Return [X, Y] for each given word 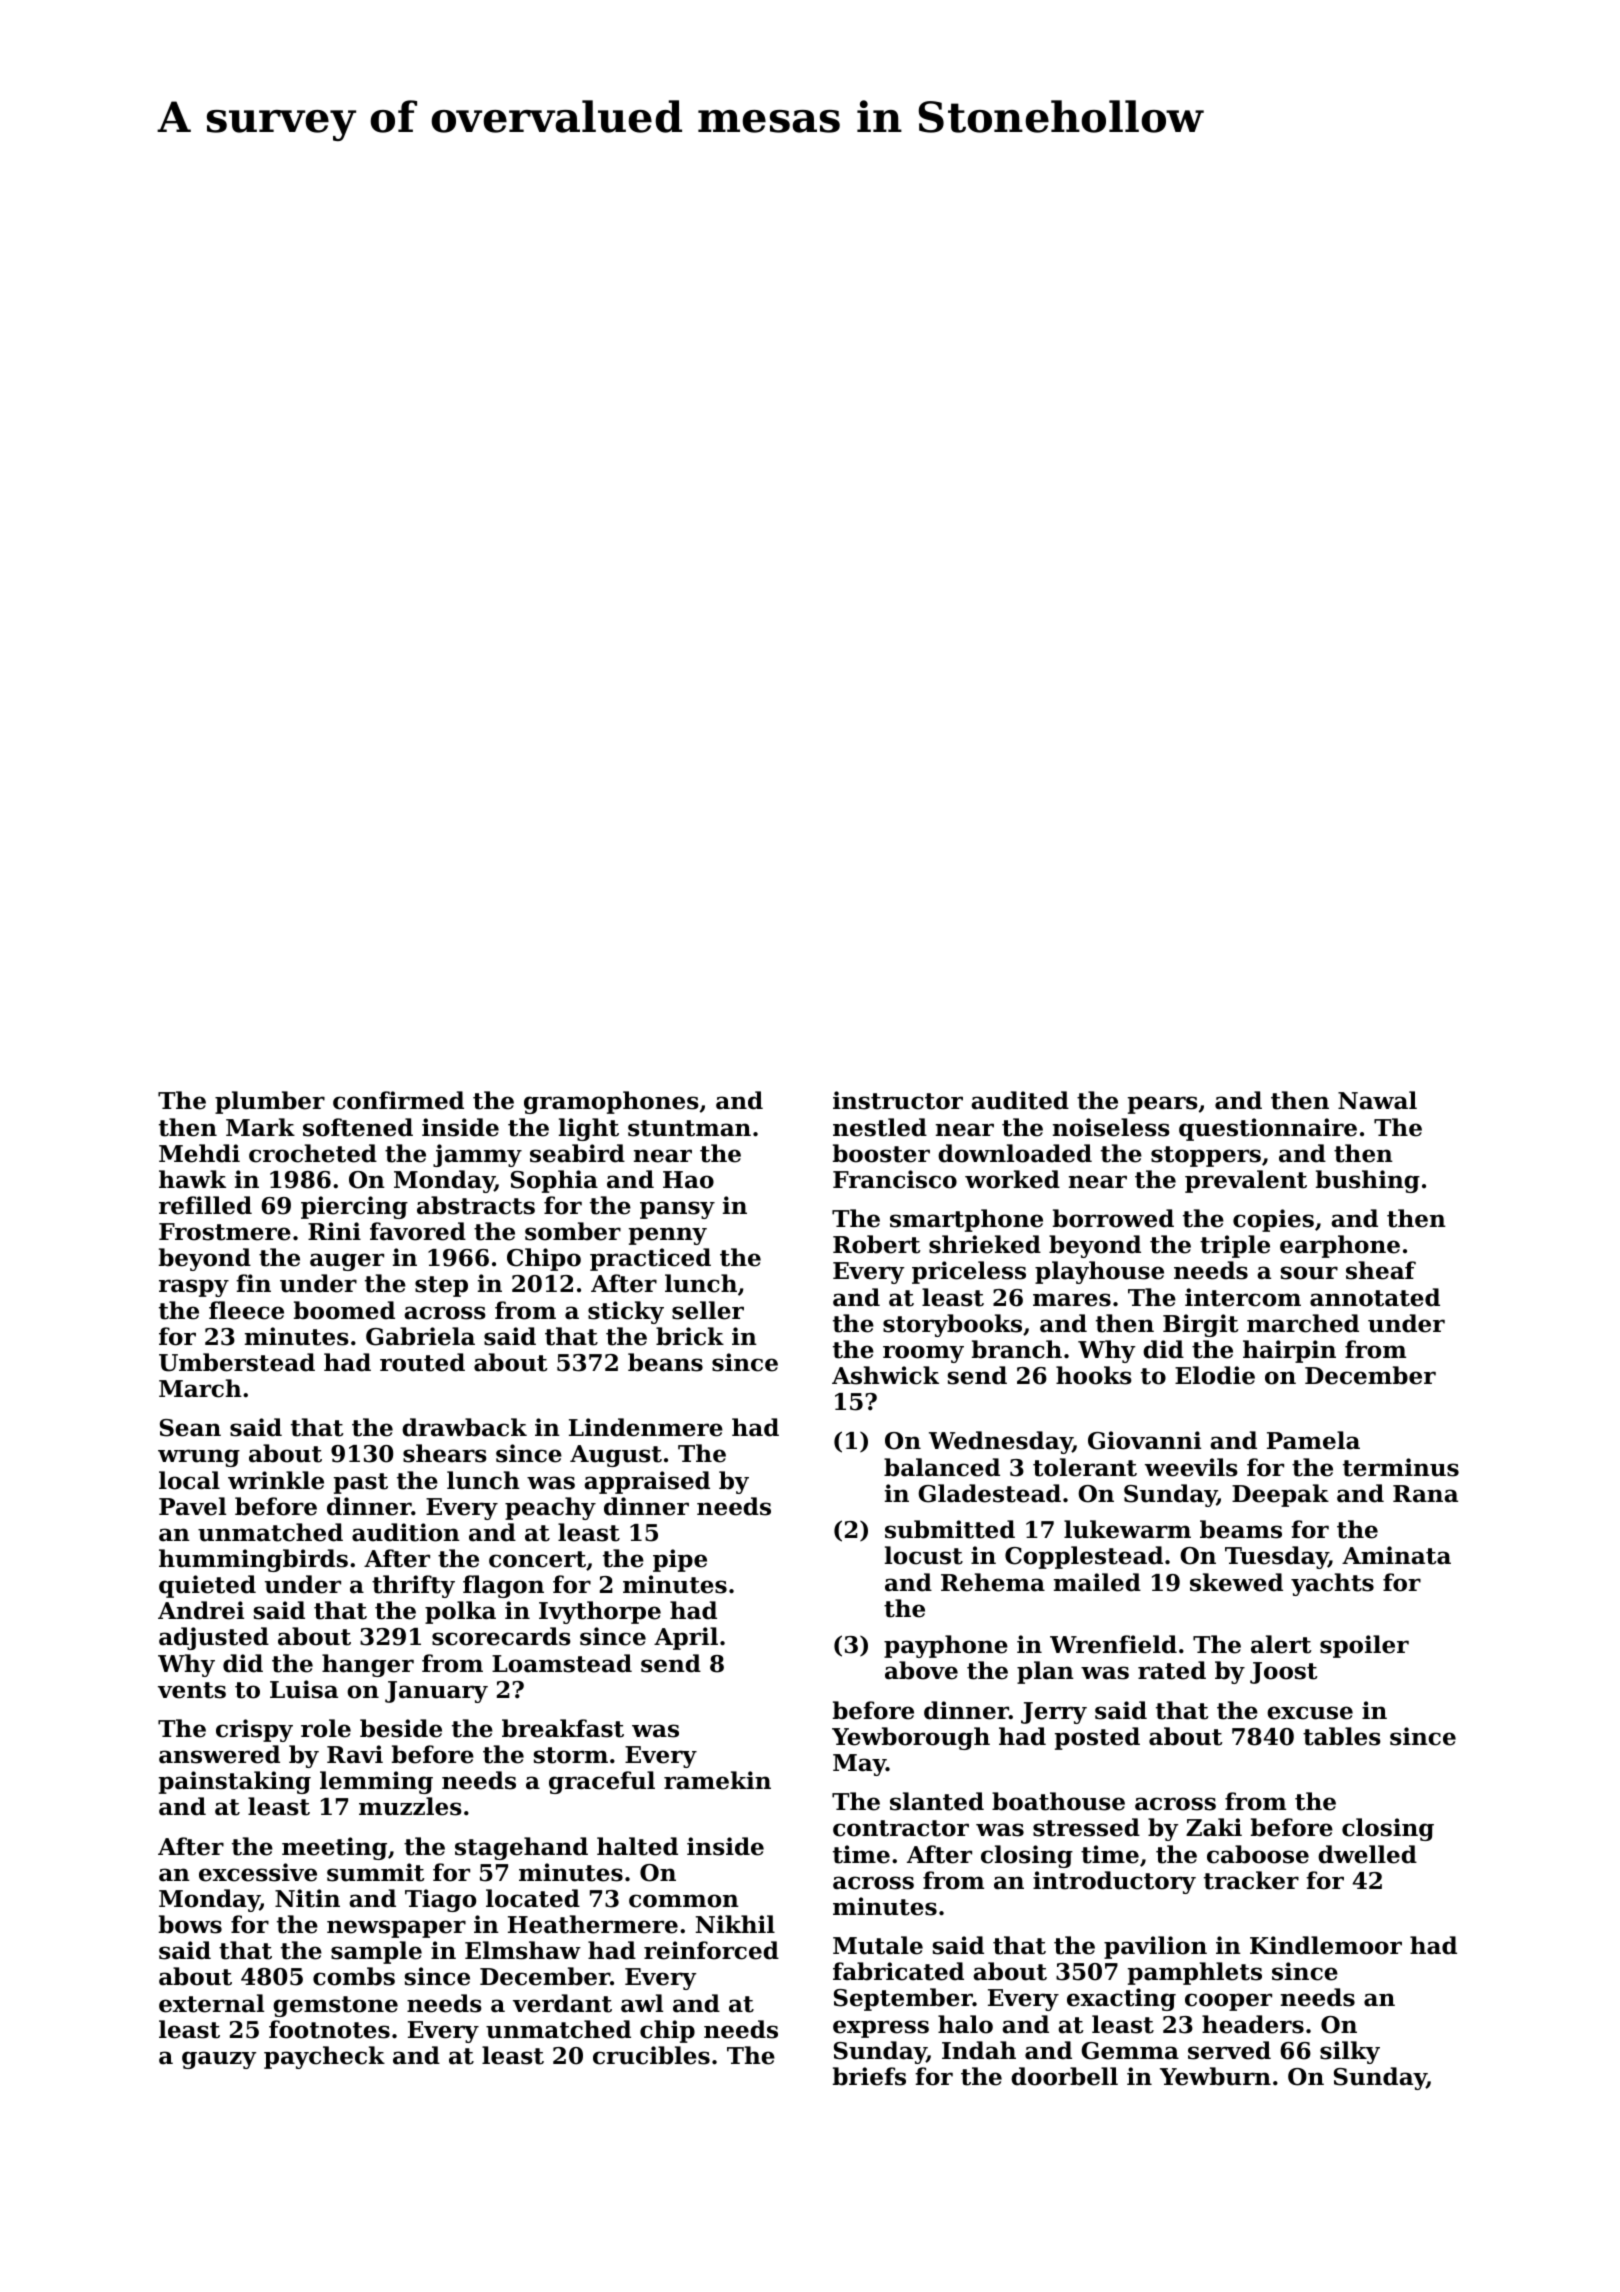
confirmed [398, 1100]
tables [1342, 1736]
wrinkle [276, 1480]
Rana [1425, 1494]
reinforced [711, 1950]
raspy [194, 1288]
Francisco [895, 1179]
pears [1163, 1105]
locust [924, 1555]
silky [1350, 2052]
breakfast [563, 1728]
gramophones [611, 1102]
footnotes [329, 2029]
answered [219, 1754]
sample [376, 1952]
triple [1235, 1246]
